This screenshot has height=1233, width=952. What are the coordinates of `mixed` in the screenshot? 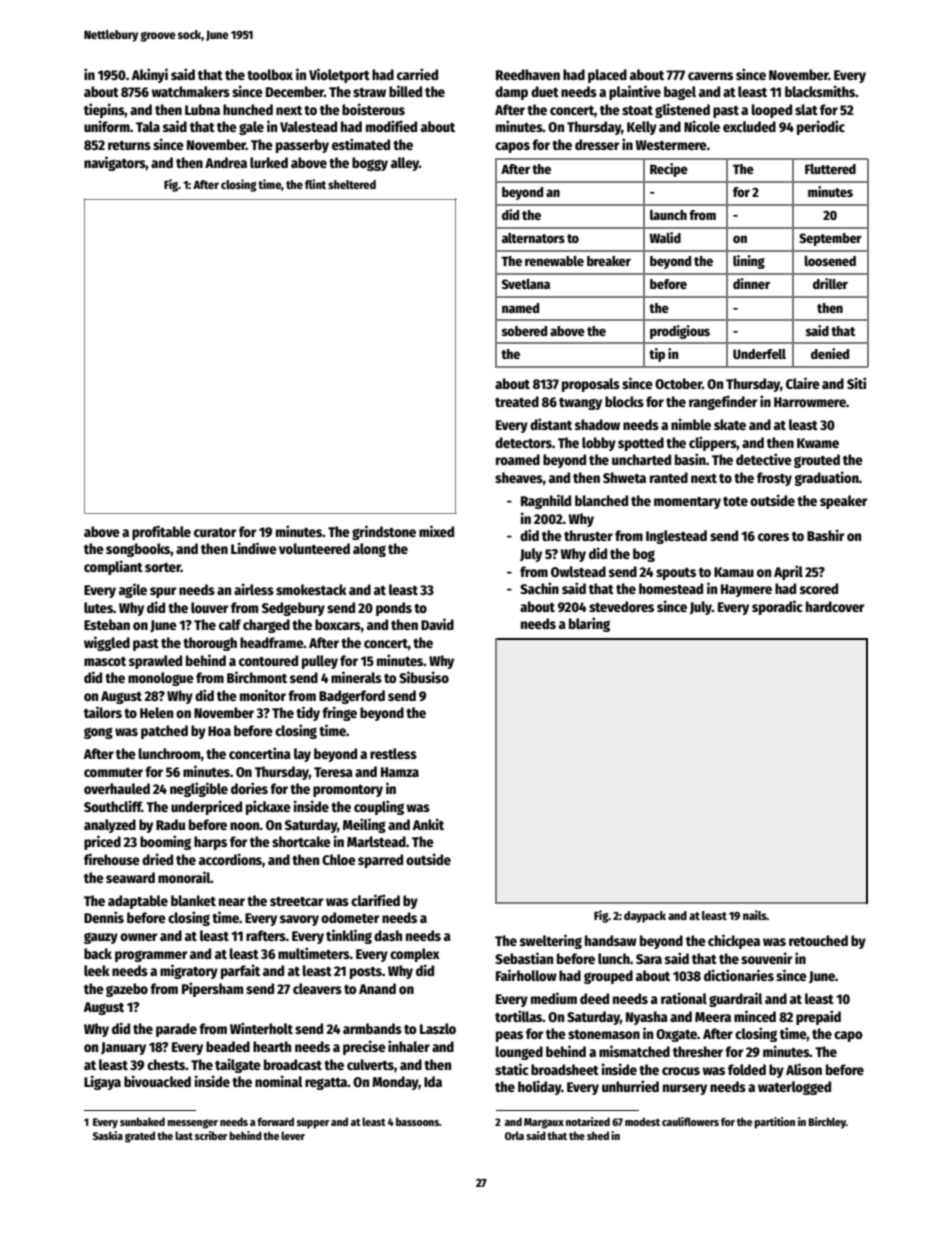 It's located at (436, 531).
